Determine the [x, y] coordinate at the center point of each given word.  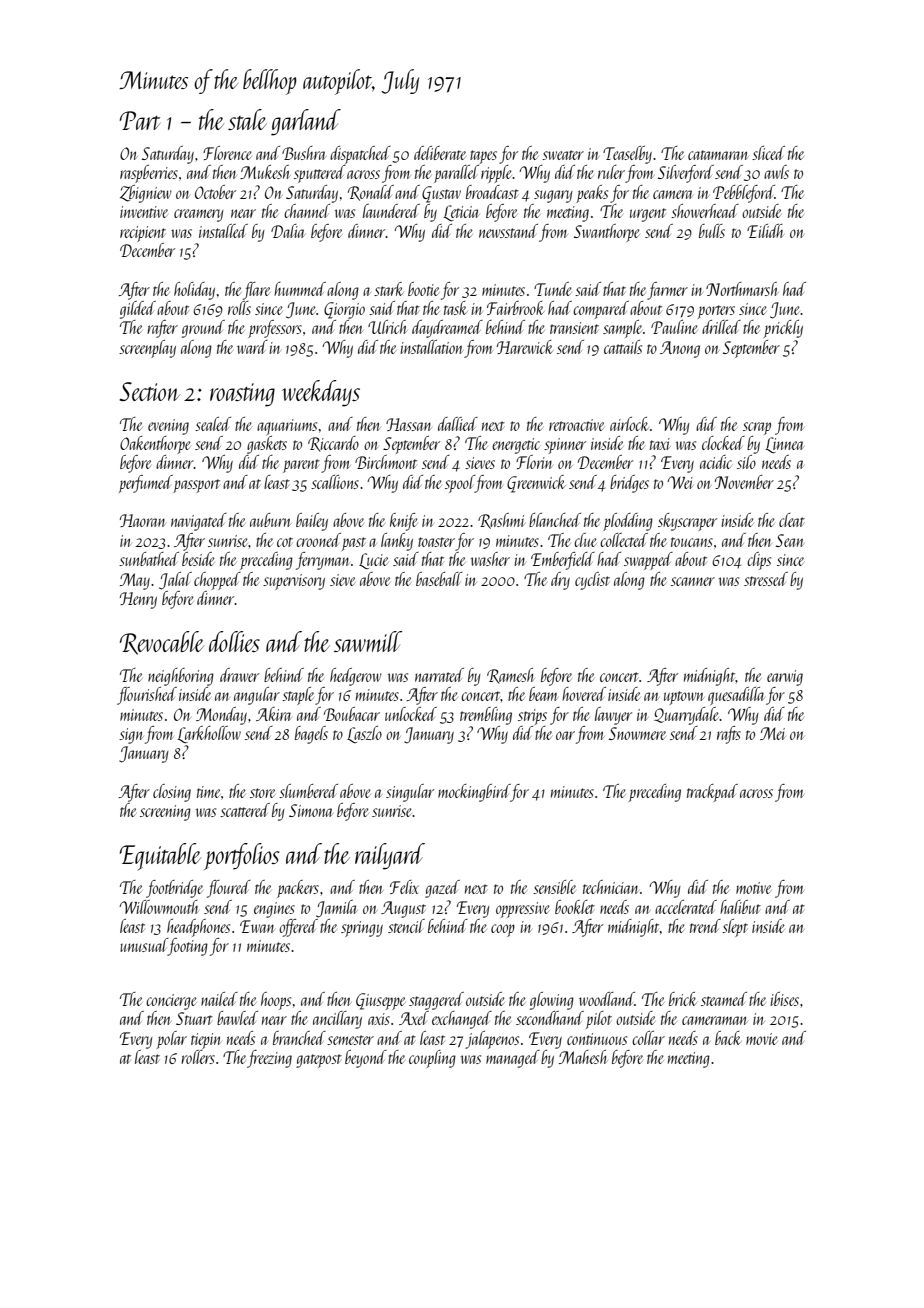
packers [298, 889]
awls [776, 172]
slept [735, 928]
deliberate [440, 153]
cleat [792, 520]
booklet [575, 907]
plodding [628, 522]
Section [150, 391]
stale [247, 119]
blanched [555, 520]
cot [285, 542]
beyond [366, 1059]
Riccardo [333, 444]
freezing [269, 1059]
